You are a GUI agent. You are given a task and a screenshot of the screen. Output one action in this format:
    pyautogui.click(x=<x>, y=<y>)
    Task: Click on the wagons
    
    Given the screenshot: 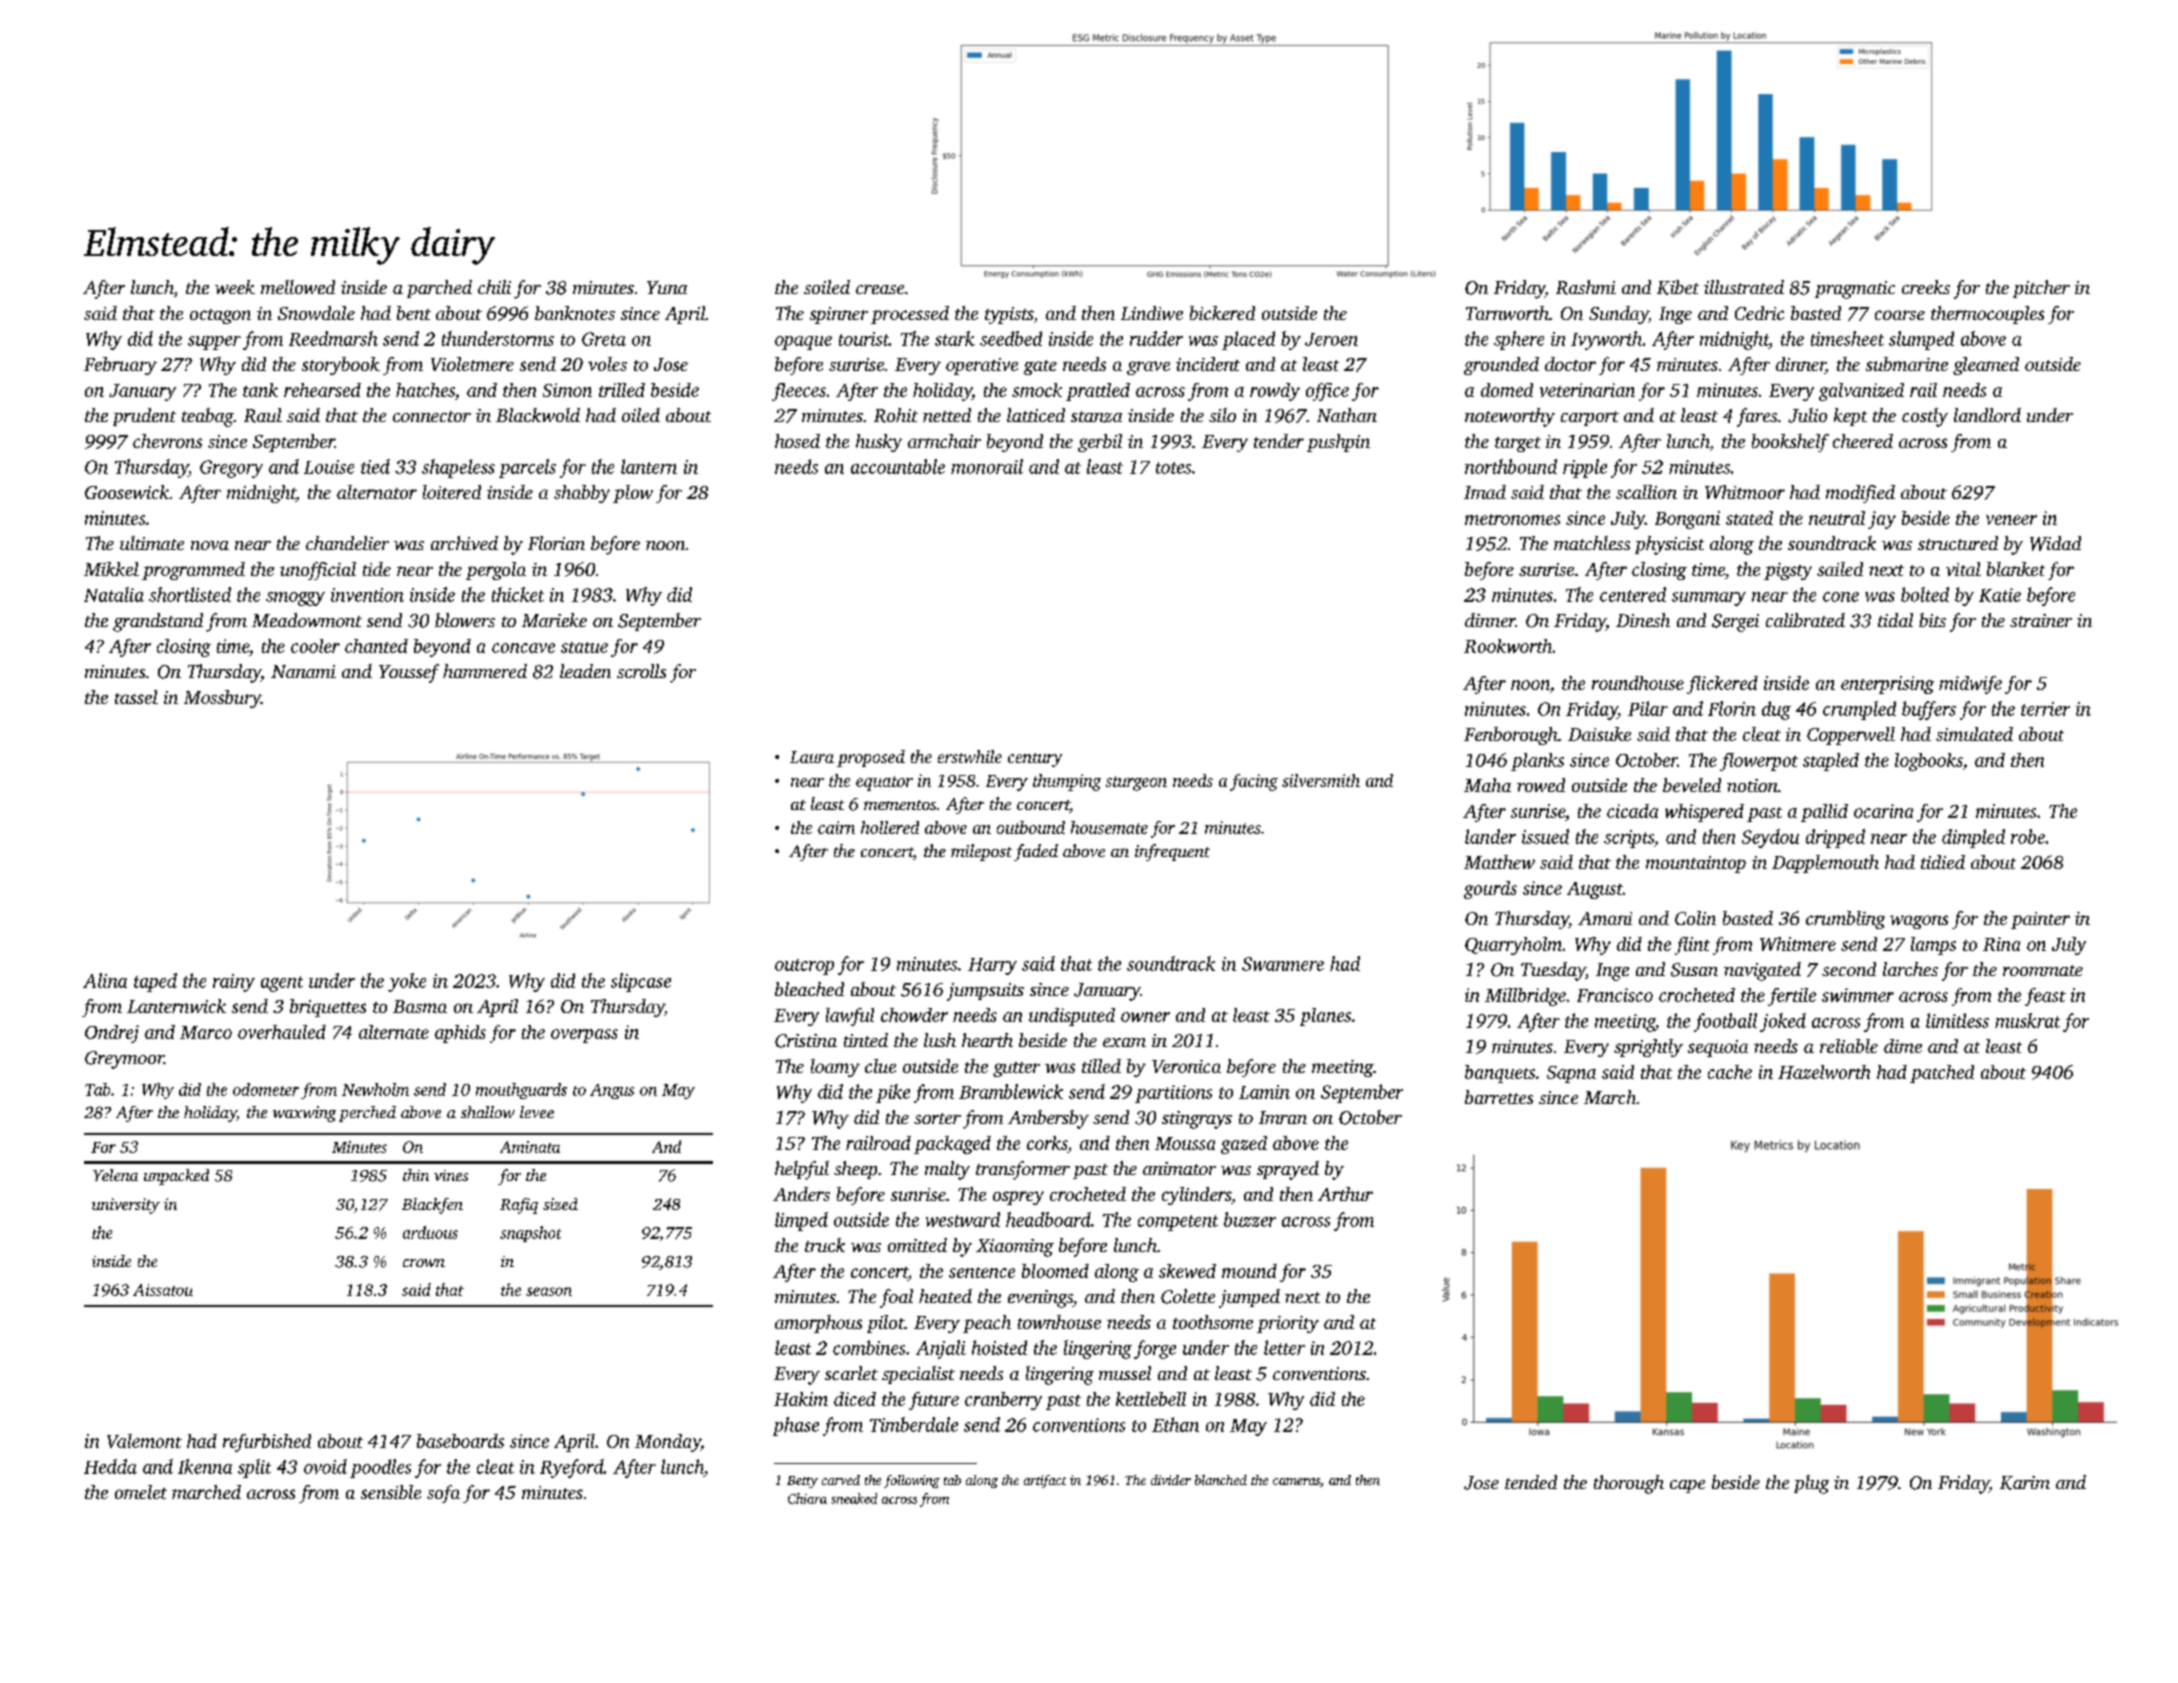 What is the action you would take?
    pyautogui.click(x=1919, y=922)
